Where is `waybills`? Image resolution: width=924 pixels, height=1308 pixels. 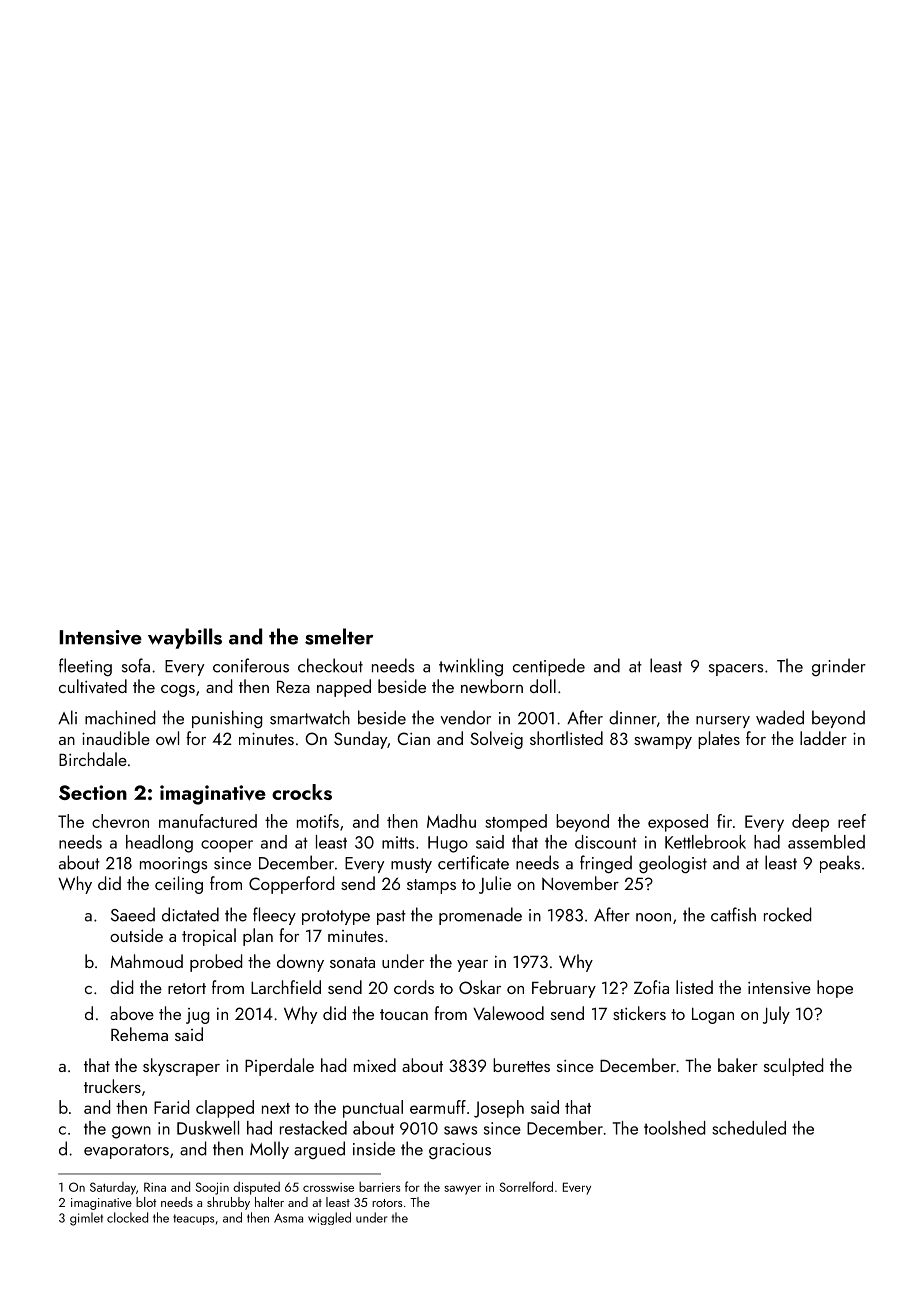
waybills is located at coordinates (185, 638).
